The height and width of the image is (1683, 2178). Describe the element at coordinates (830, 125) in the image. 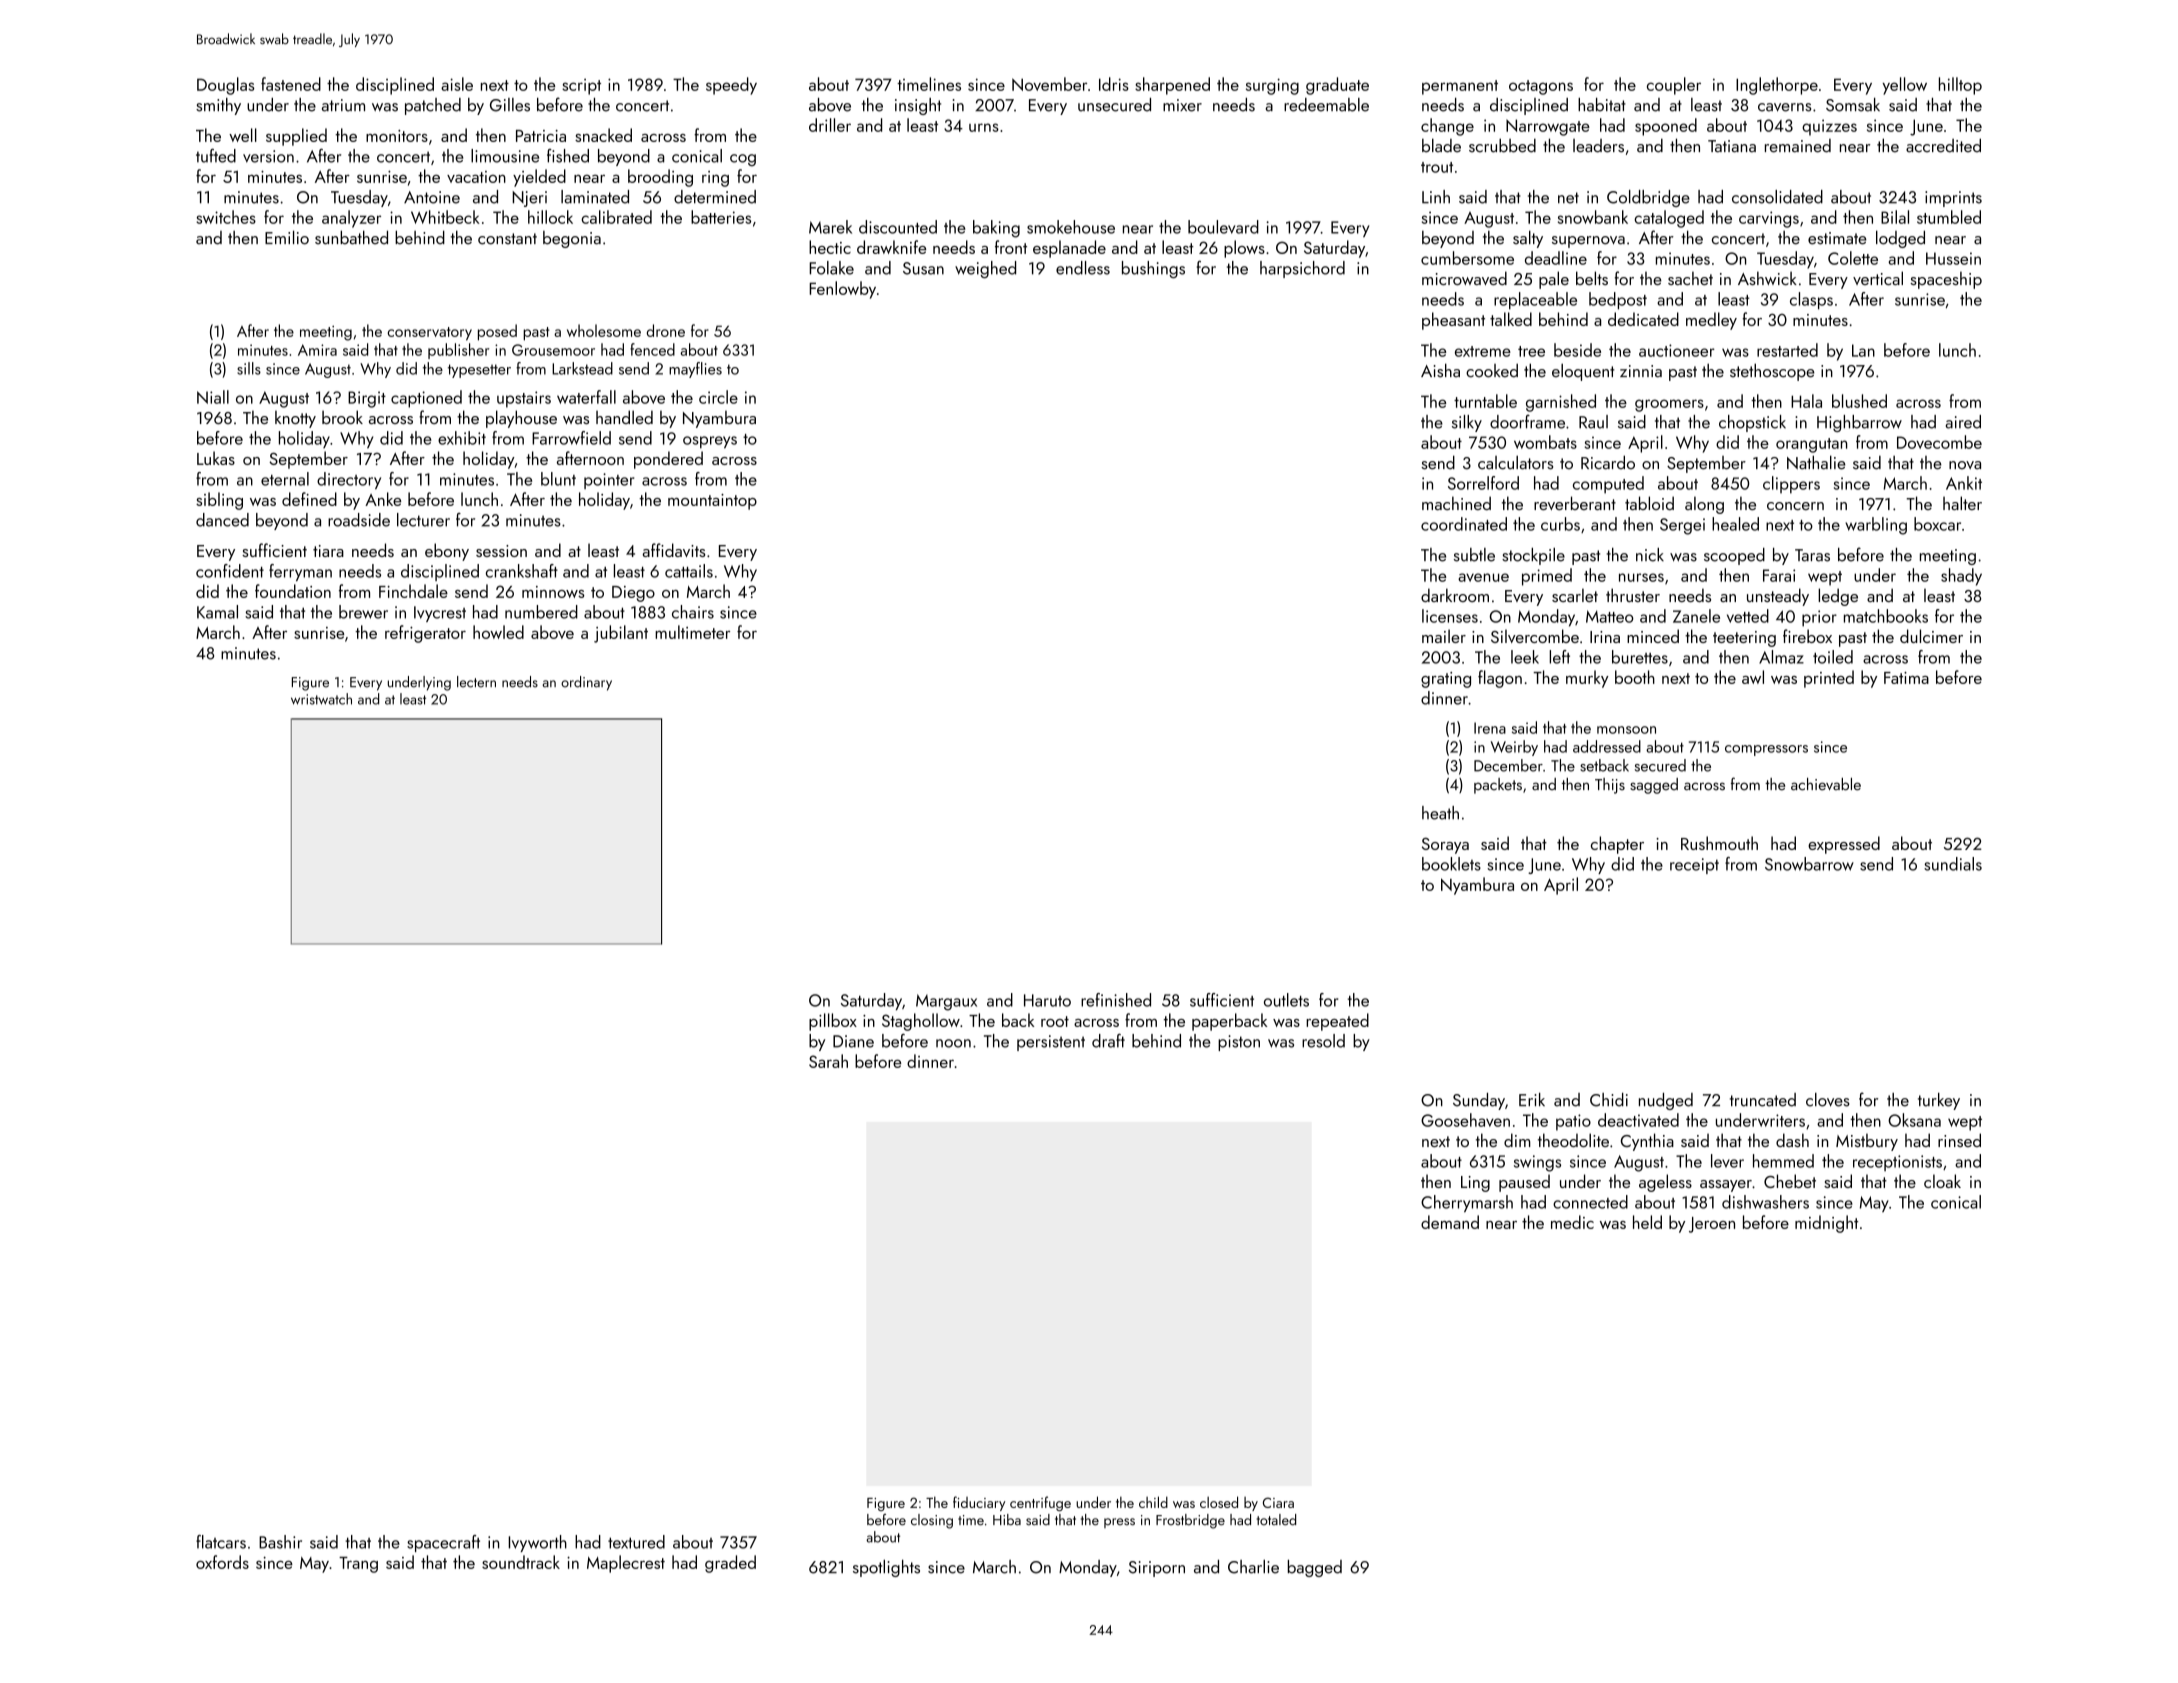

I see `driller` at that location.
